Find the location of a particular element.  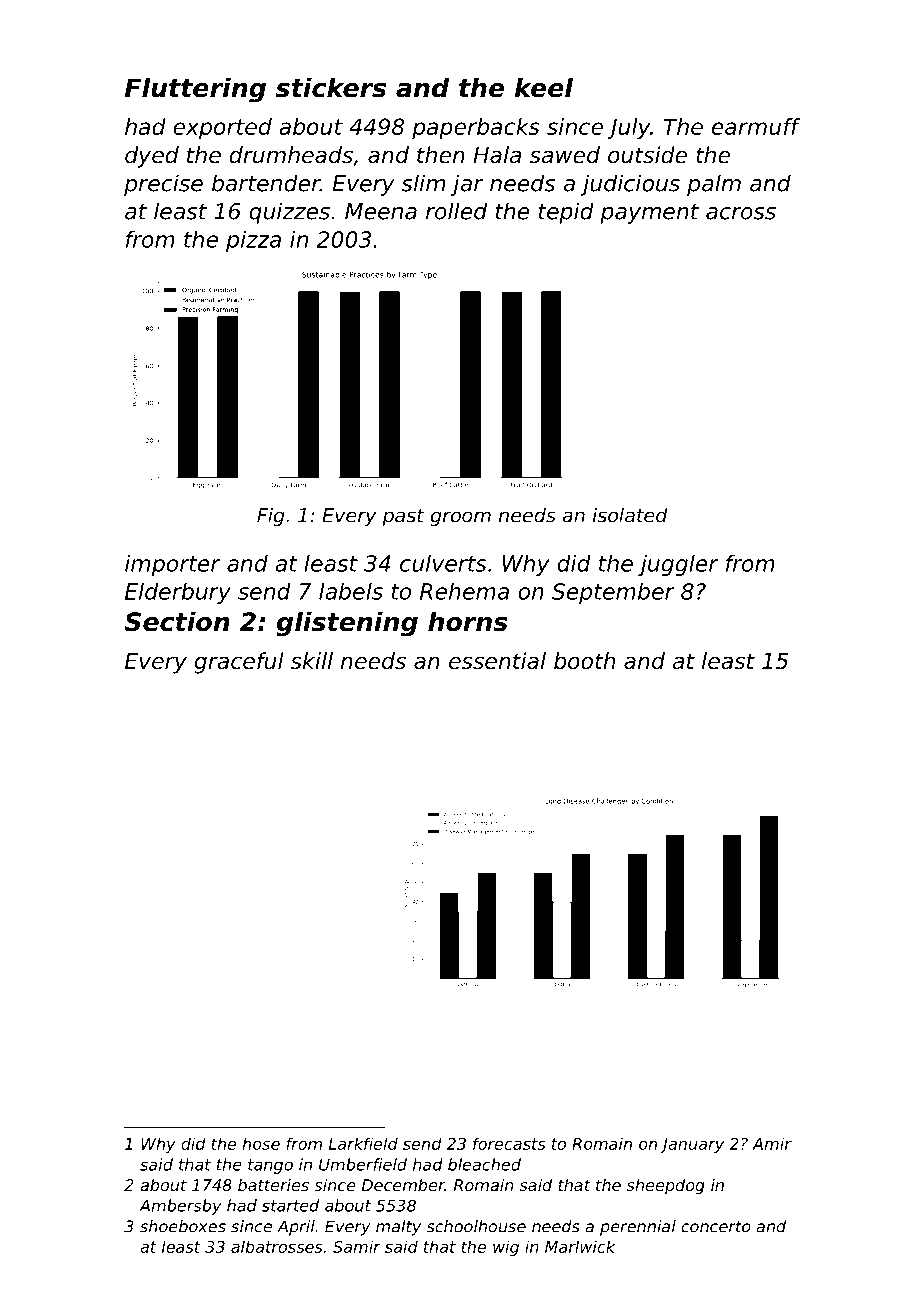

essential is located at coordinates (497, 661).
